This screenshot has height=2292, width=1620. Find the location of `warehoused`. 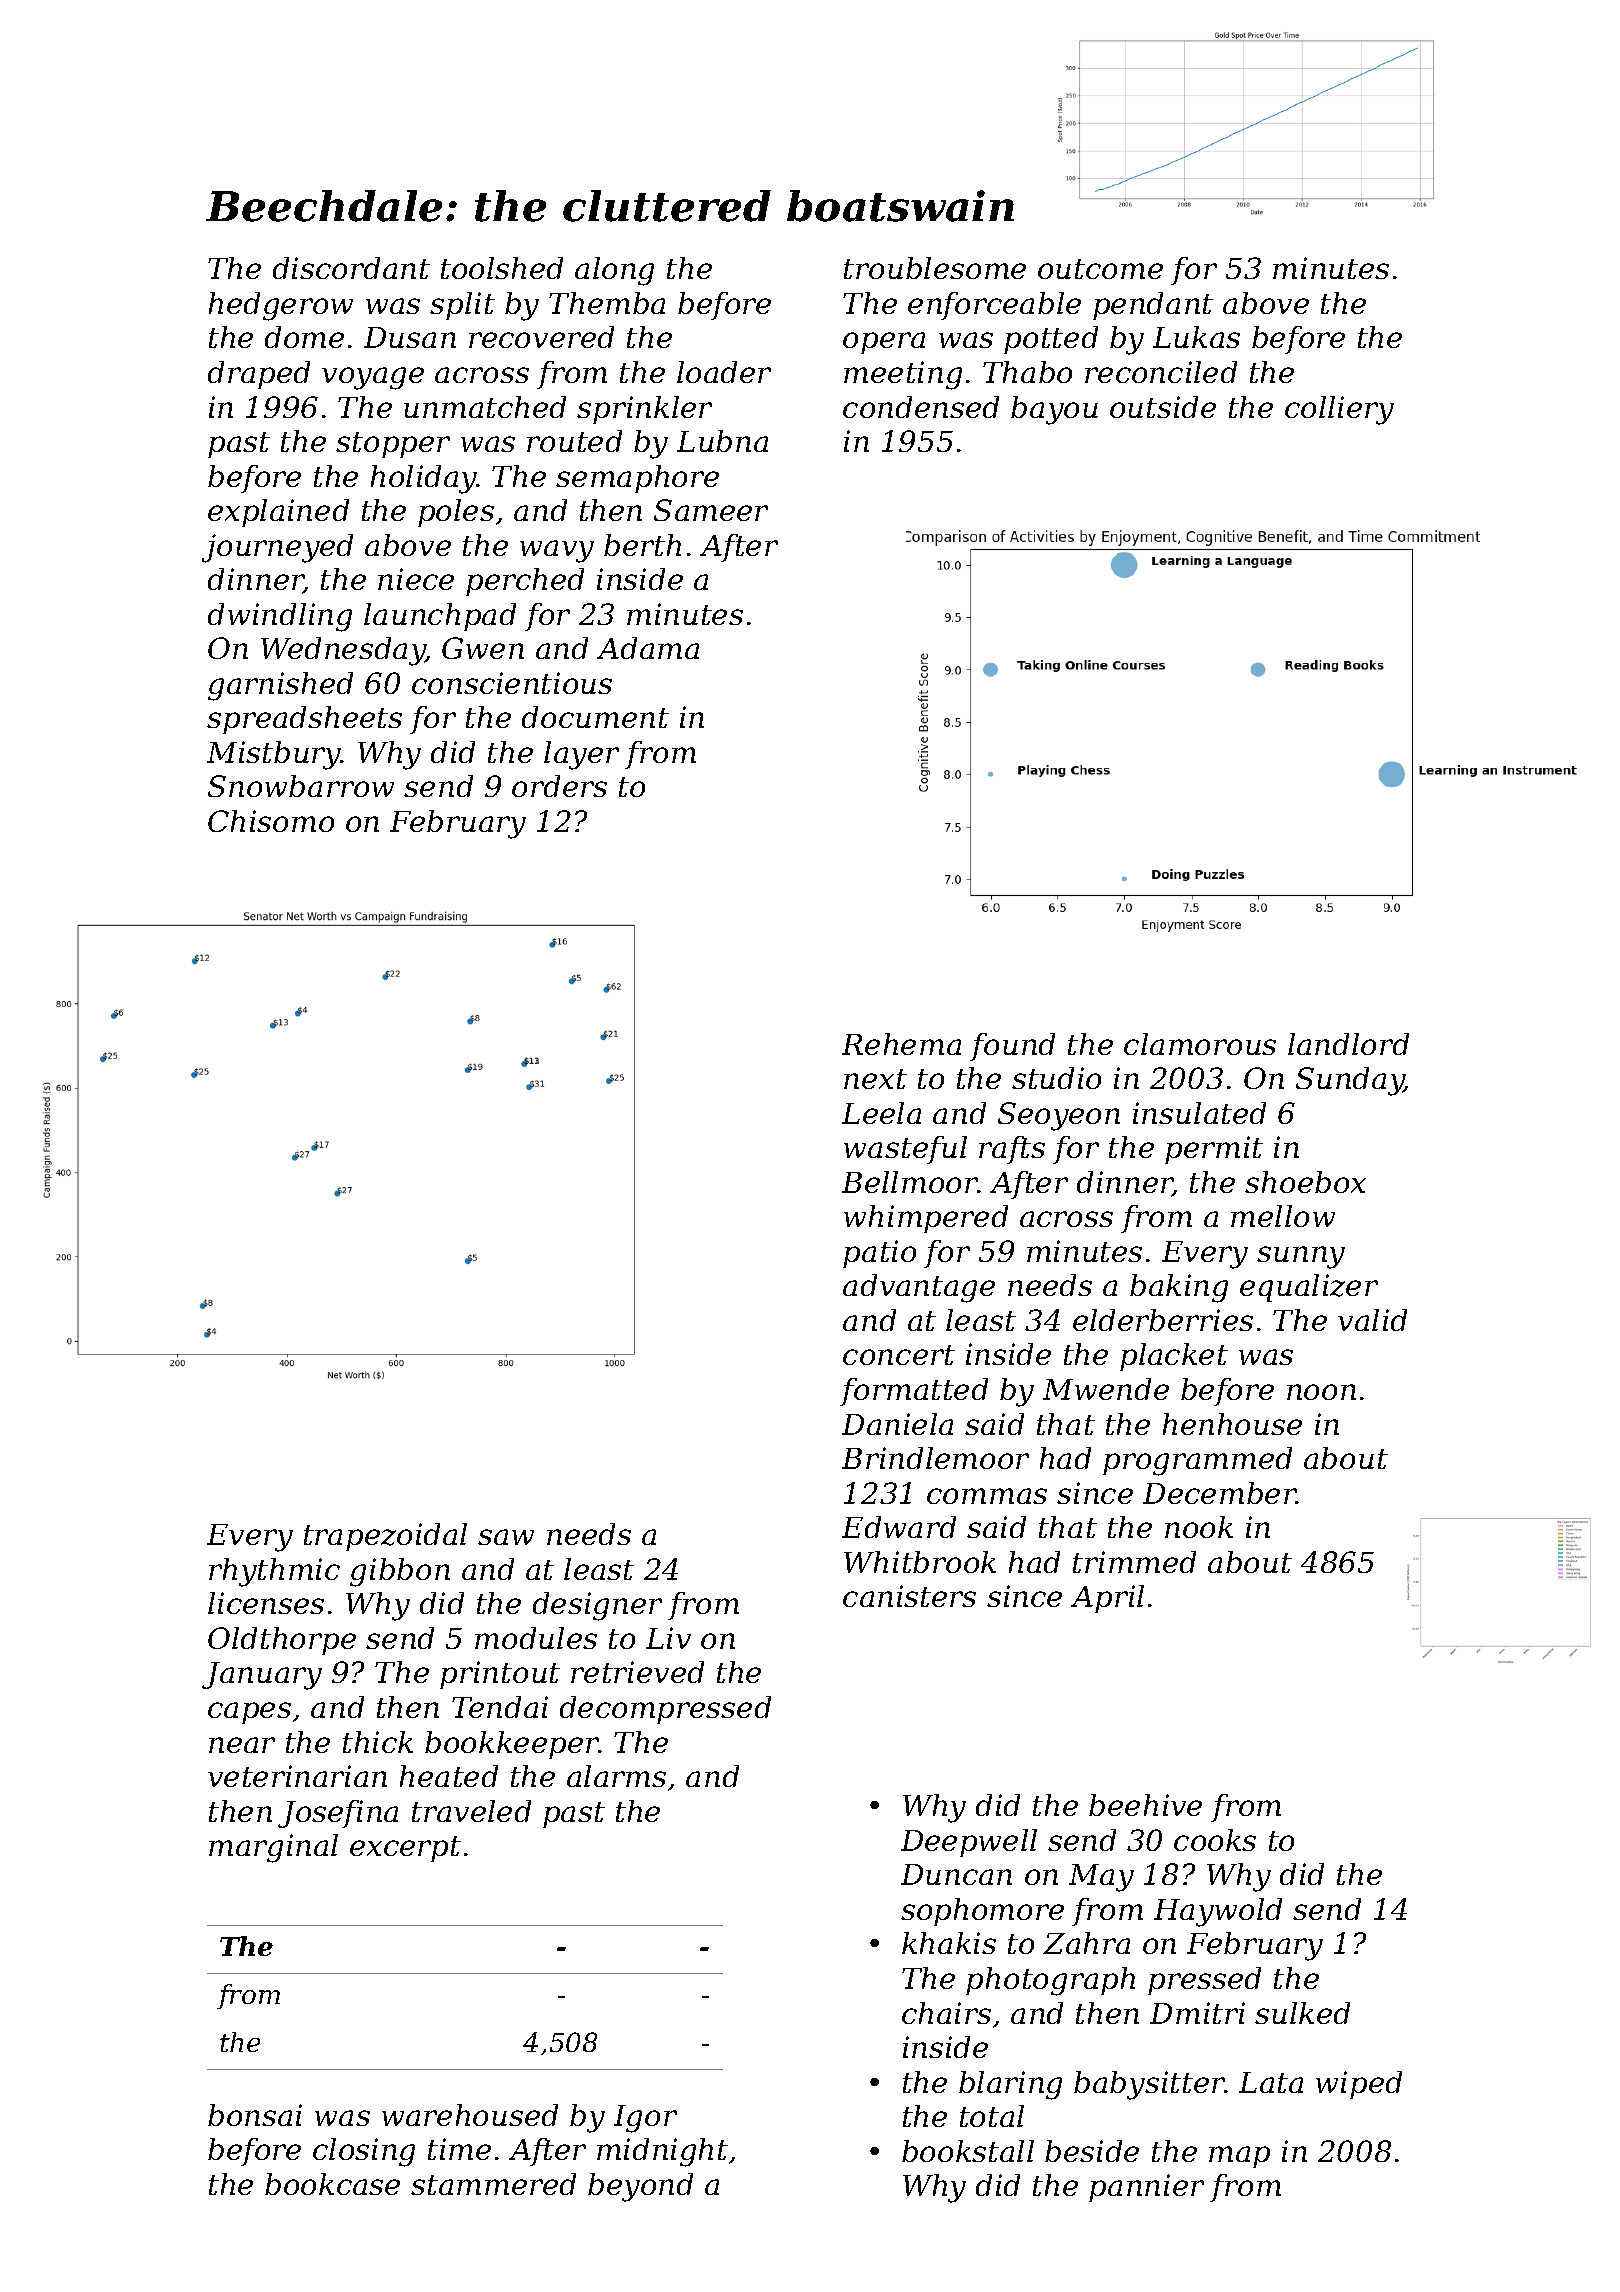

warehoused is located at coordinates (470, 2115).
